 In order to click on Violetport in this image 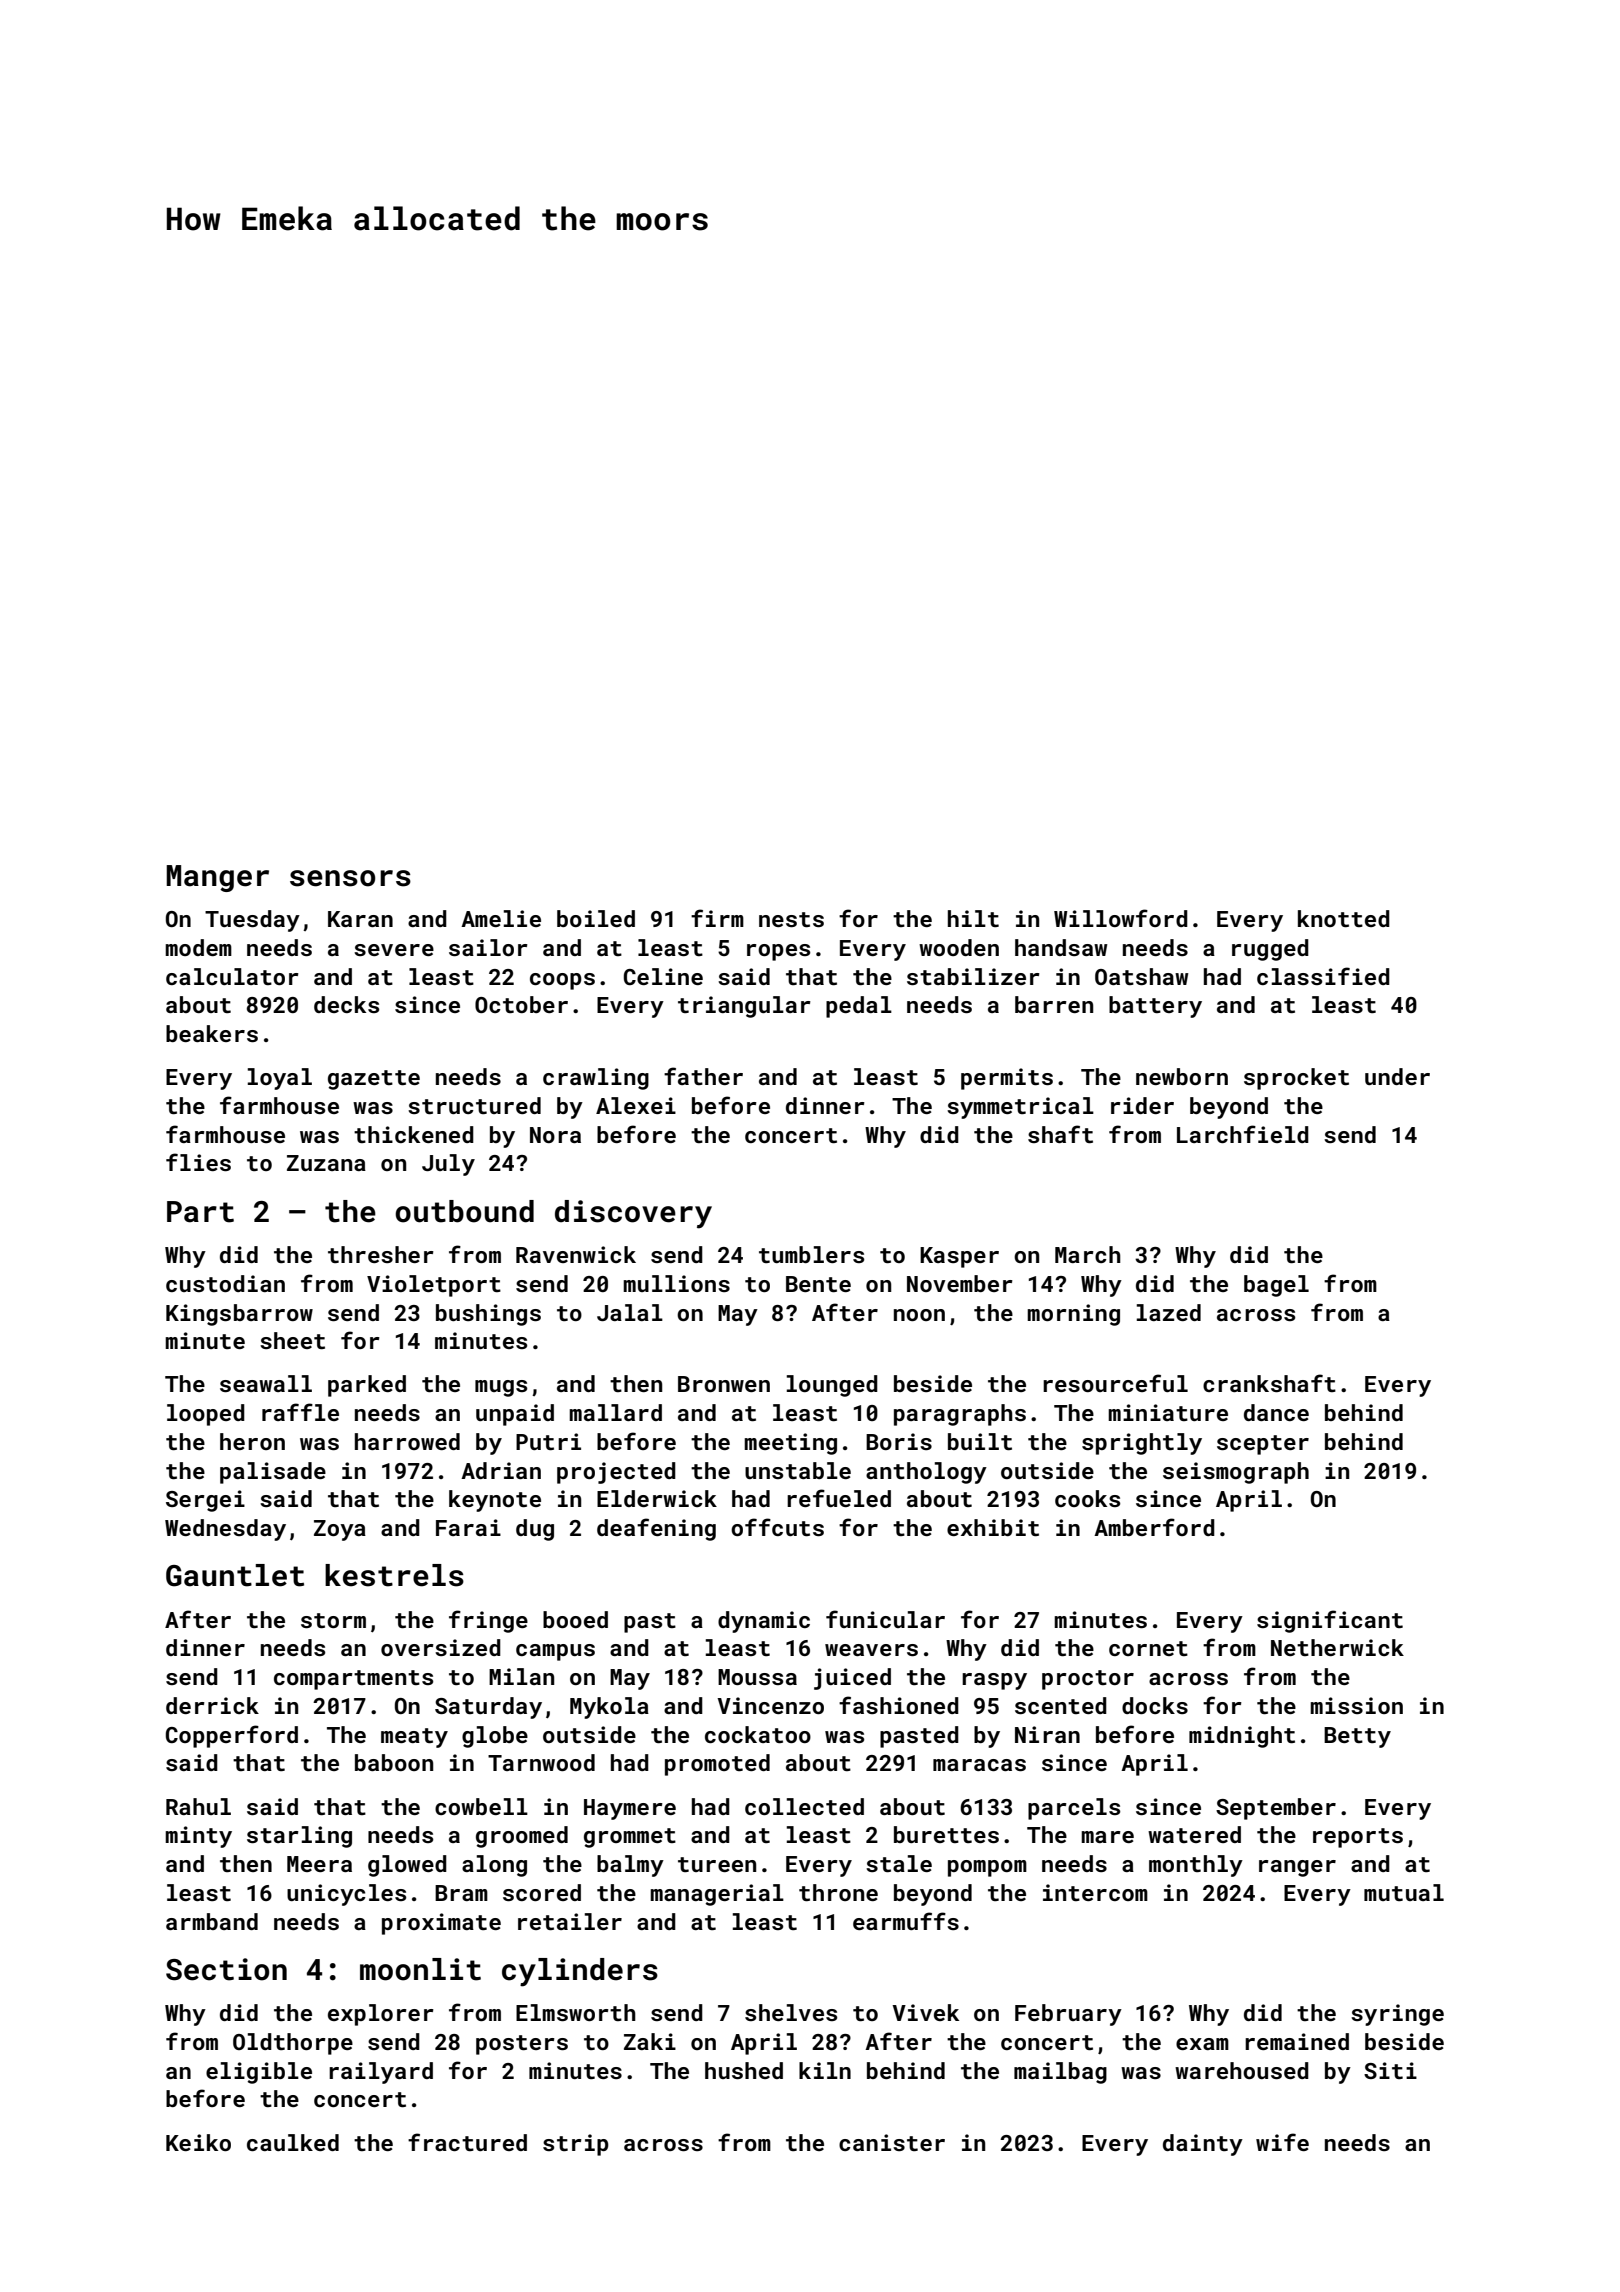, I will do `click(434, 1286)`.
